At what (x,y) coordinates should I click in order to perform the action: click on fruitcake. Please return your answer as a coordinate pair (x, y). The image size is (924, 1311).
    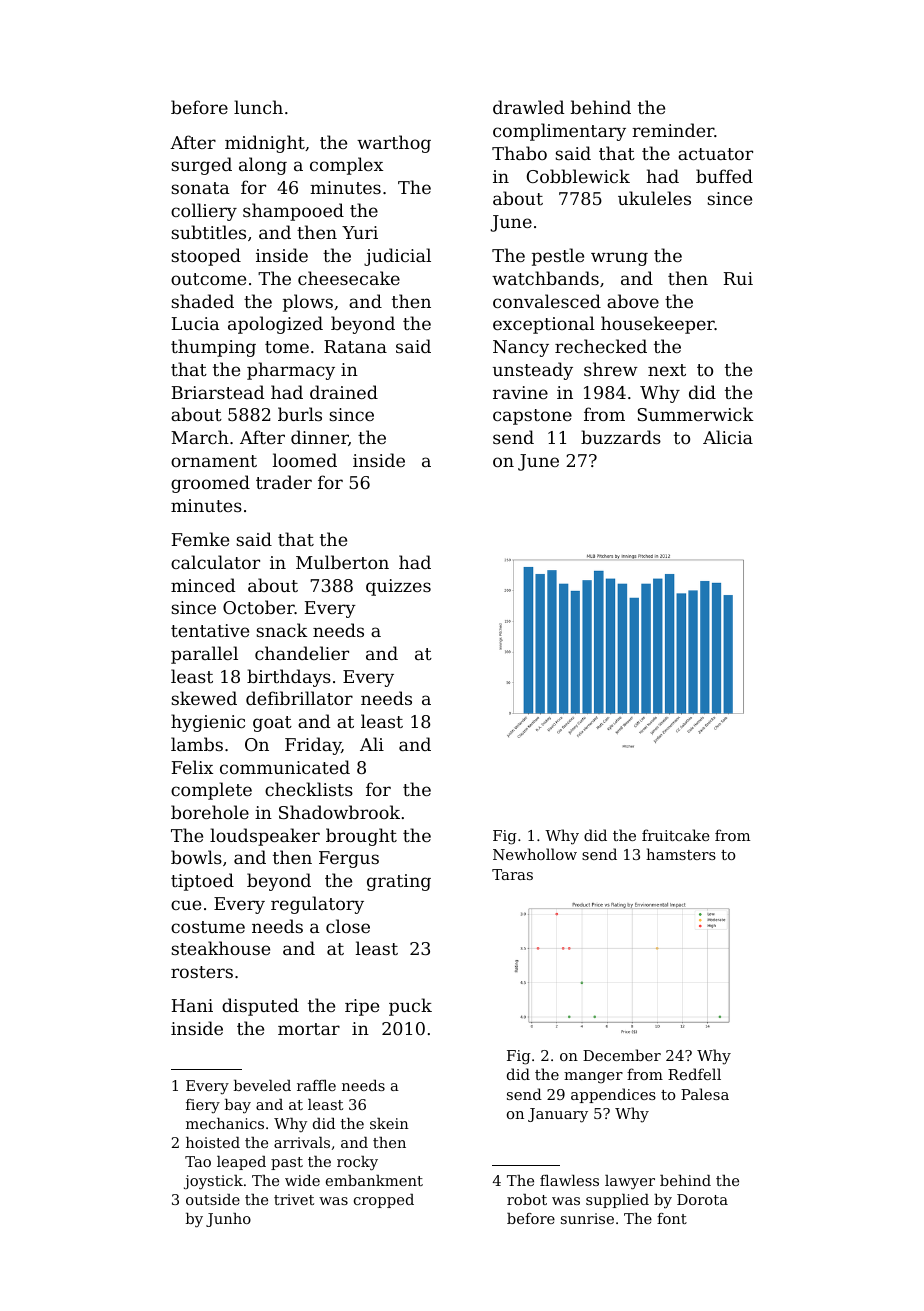
    Looking at the image, I should click on (675, 835).
